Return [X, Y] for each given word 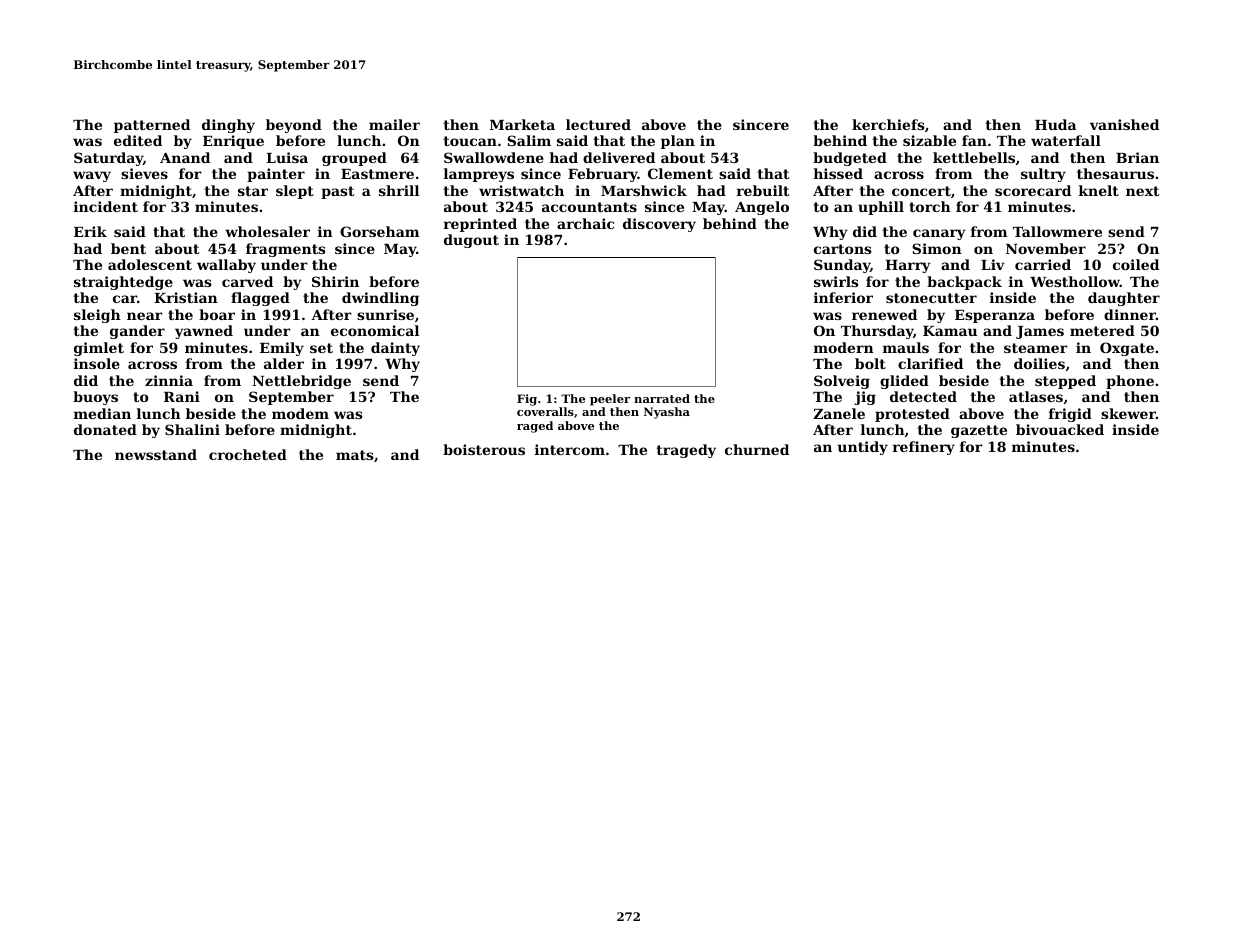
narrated [662, 398]
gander [137, 332]
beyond [294, 126]
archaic [585, 223]
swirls [836, 281]
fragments [286, 250]
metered [1102, 330]
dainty [395, 349]
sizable [929, 140]
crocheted [248, 454]
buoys [95, 398]
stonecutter [931, 298]
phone [1130, 382]
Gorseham [379, 231]
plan [678, 142]
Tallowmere [1057, 231]
